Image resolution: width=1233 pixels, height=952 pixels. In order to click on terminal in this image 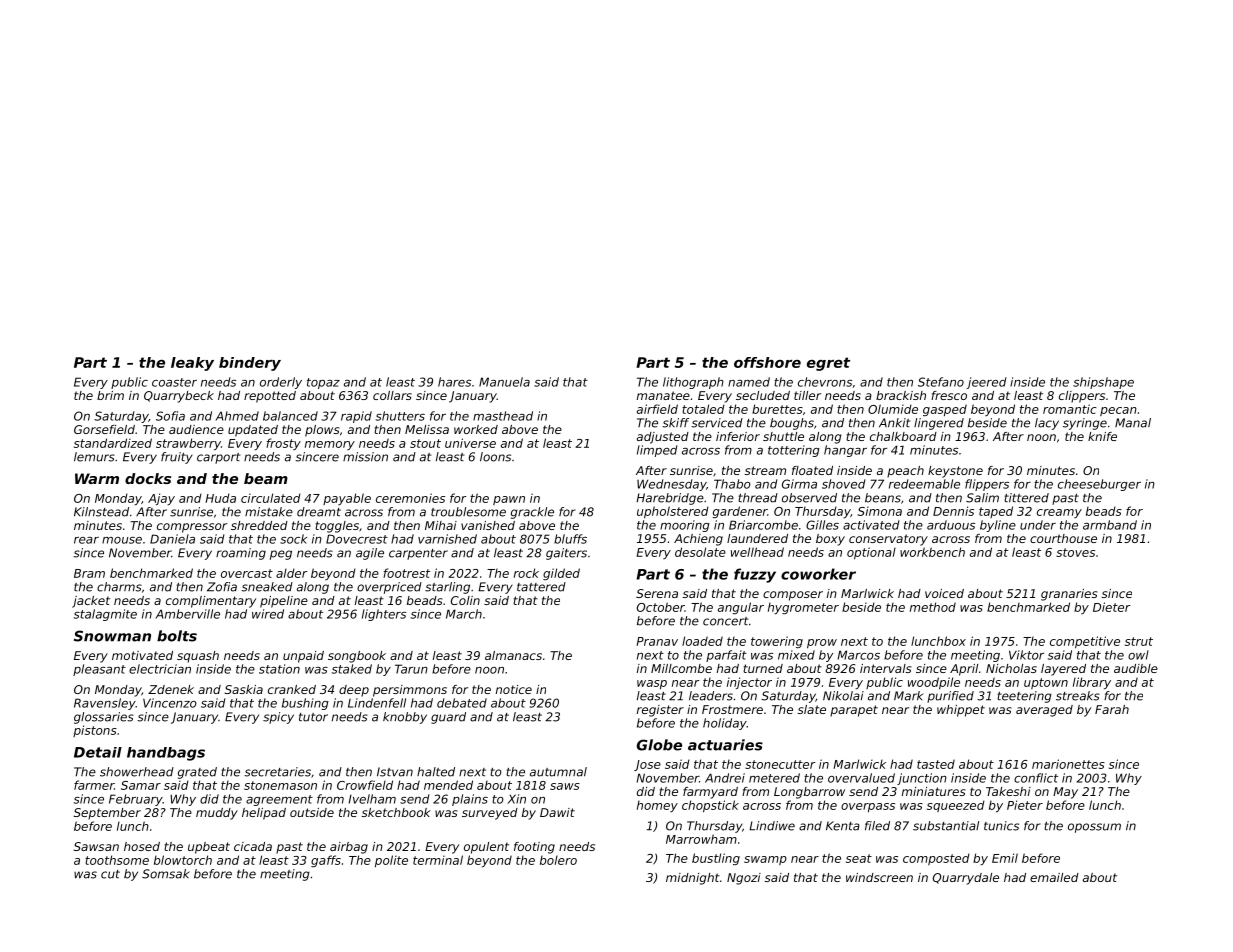, I will do `click(438, 860)`.
